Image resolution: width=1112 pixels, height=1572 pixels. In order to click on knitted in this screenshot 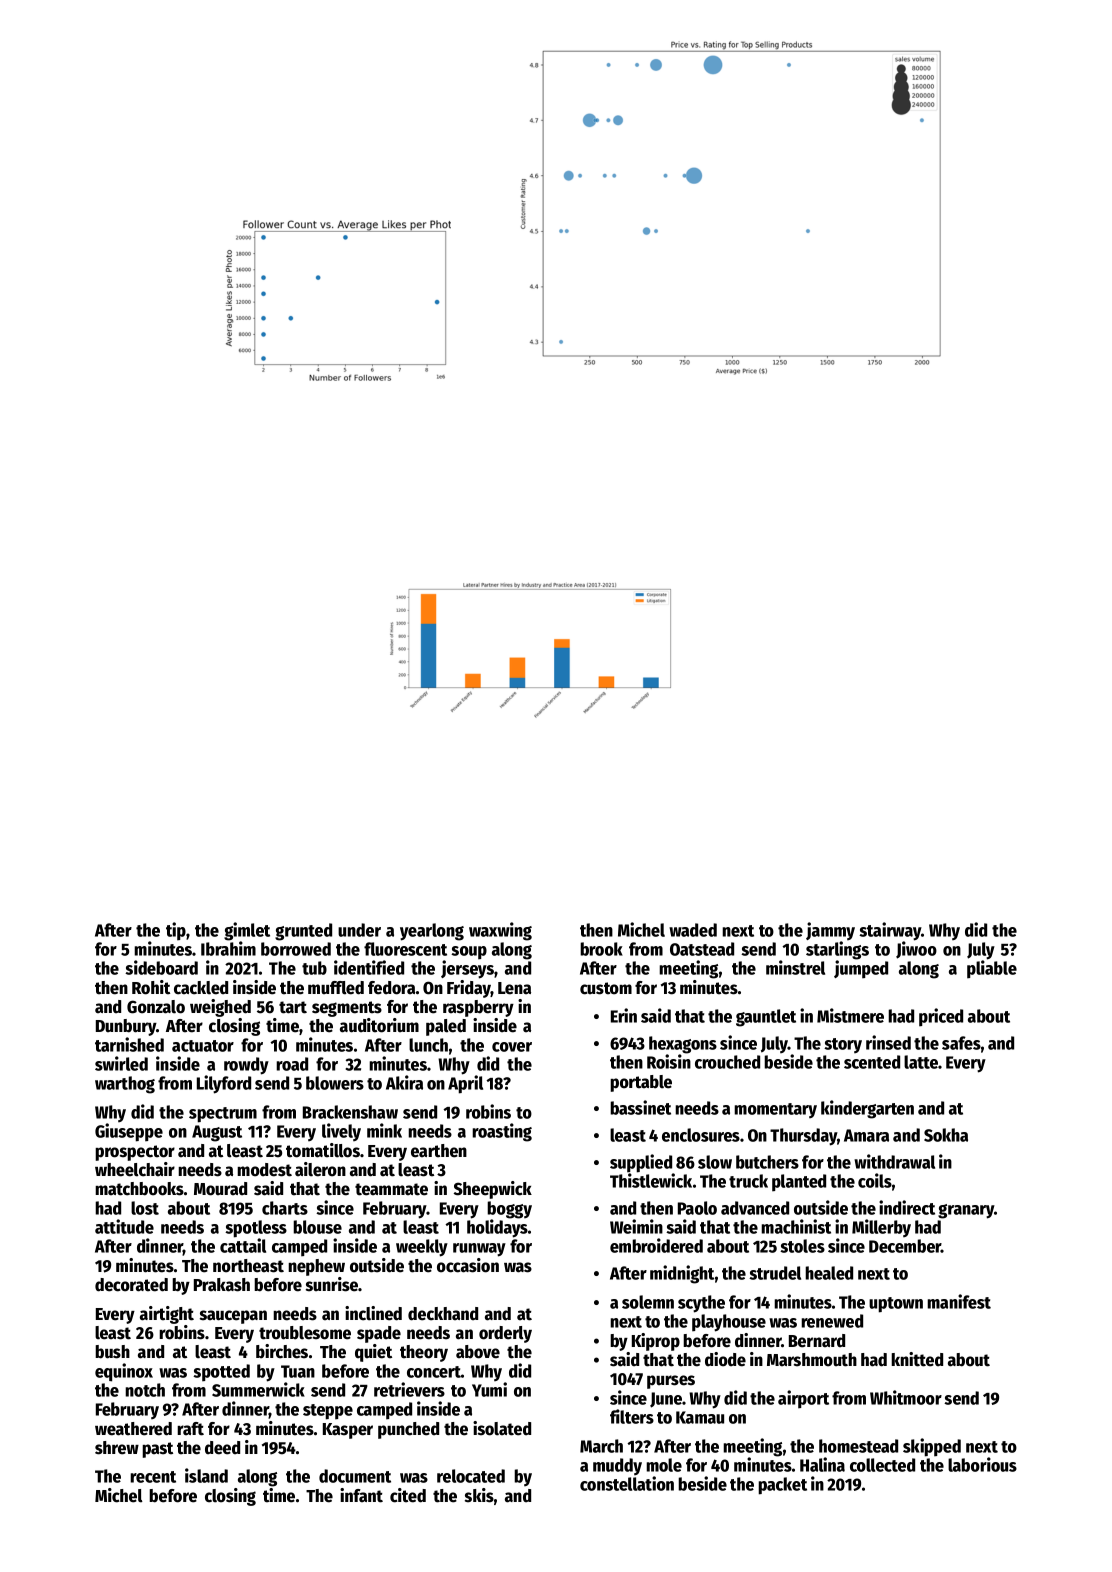, I will do `click(917, 1359)`.
